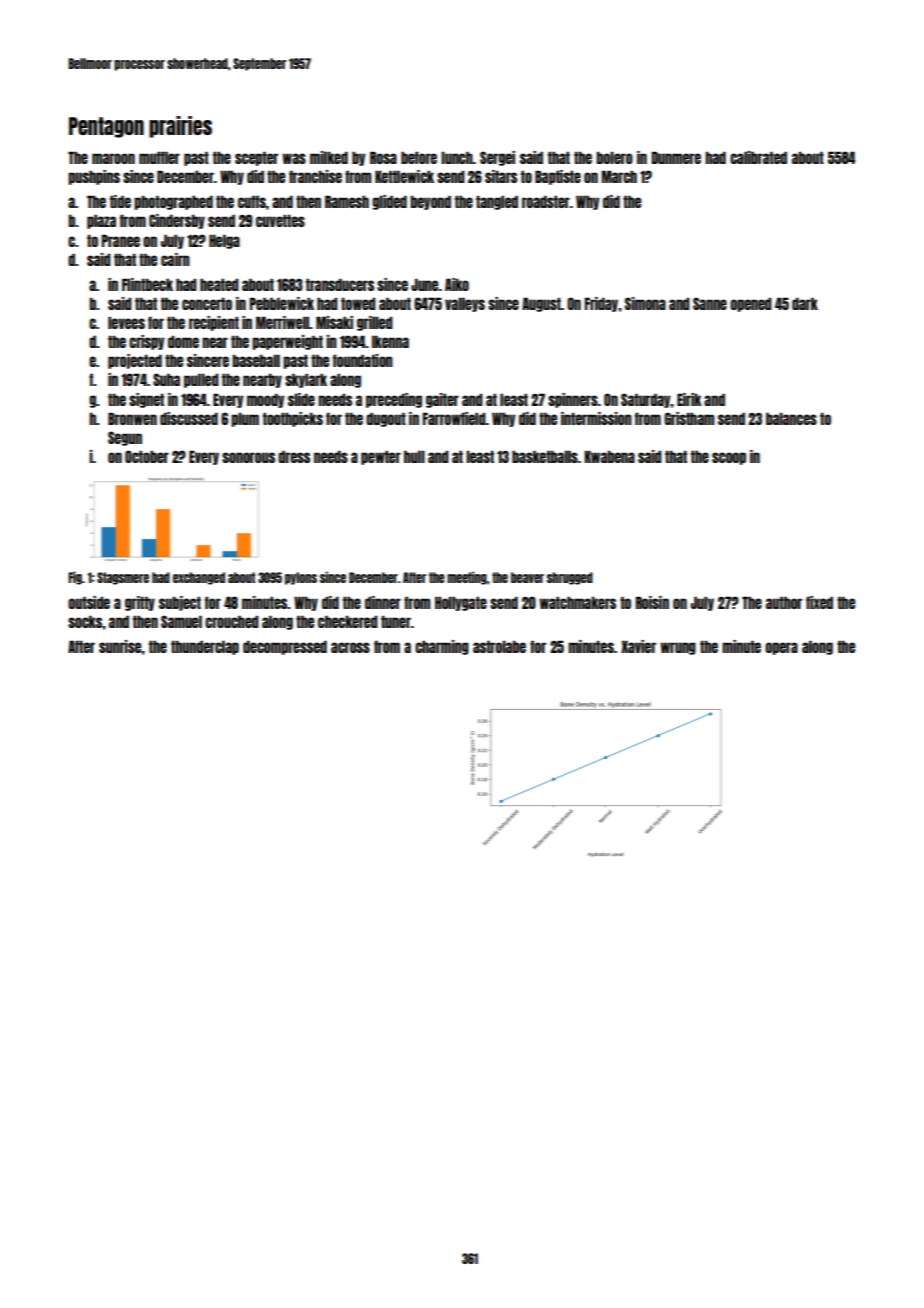 Image resolution: width=924 pixels, height=1308 pixels. Describe the element at coordinates (180, 127) in the screenshot. I see `prairies` at that location.
